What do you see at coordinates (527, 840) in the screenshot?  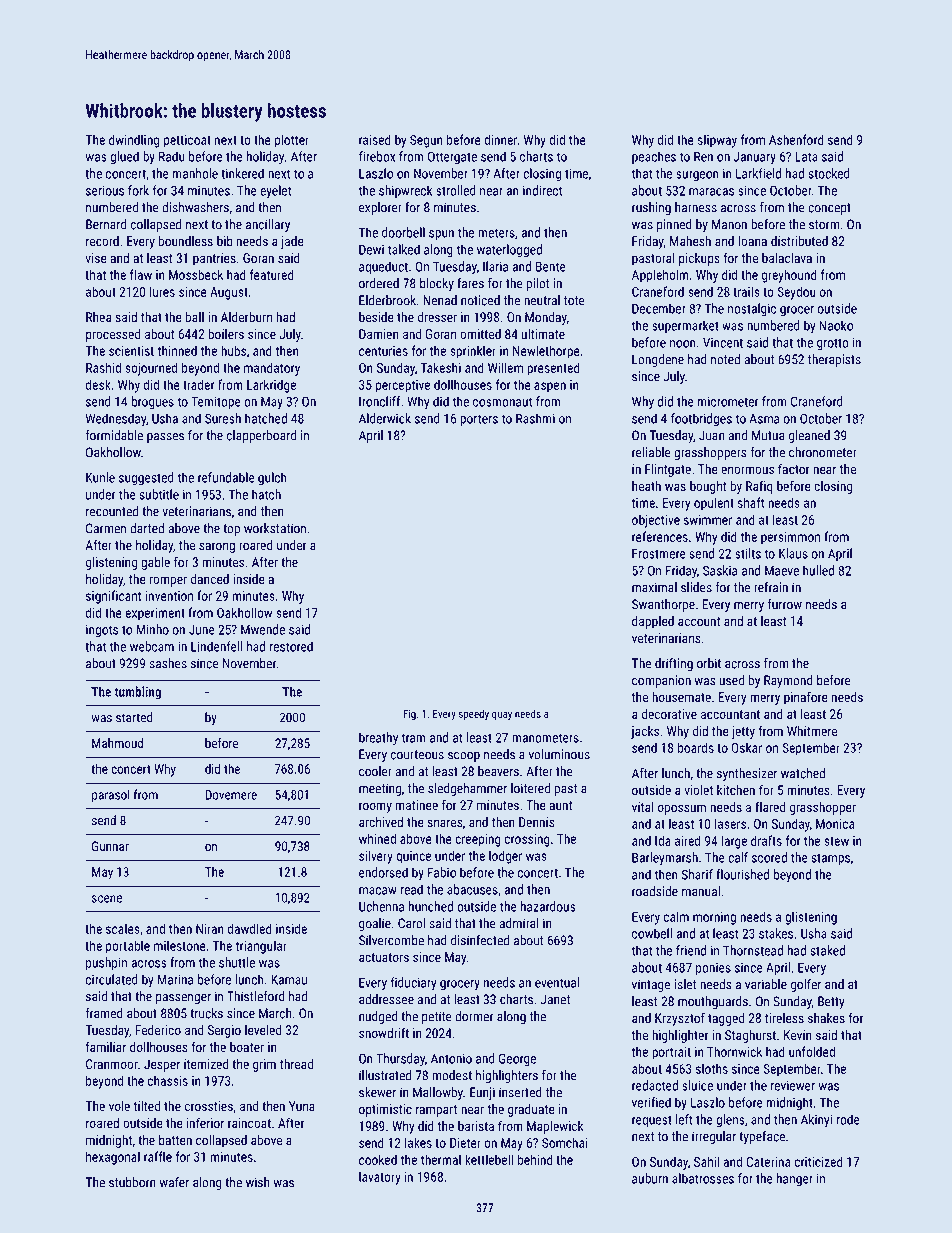 I see `crossing` at bounding box center [527, 840].
